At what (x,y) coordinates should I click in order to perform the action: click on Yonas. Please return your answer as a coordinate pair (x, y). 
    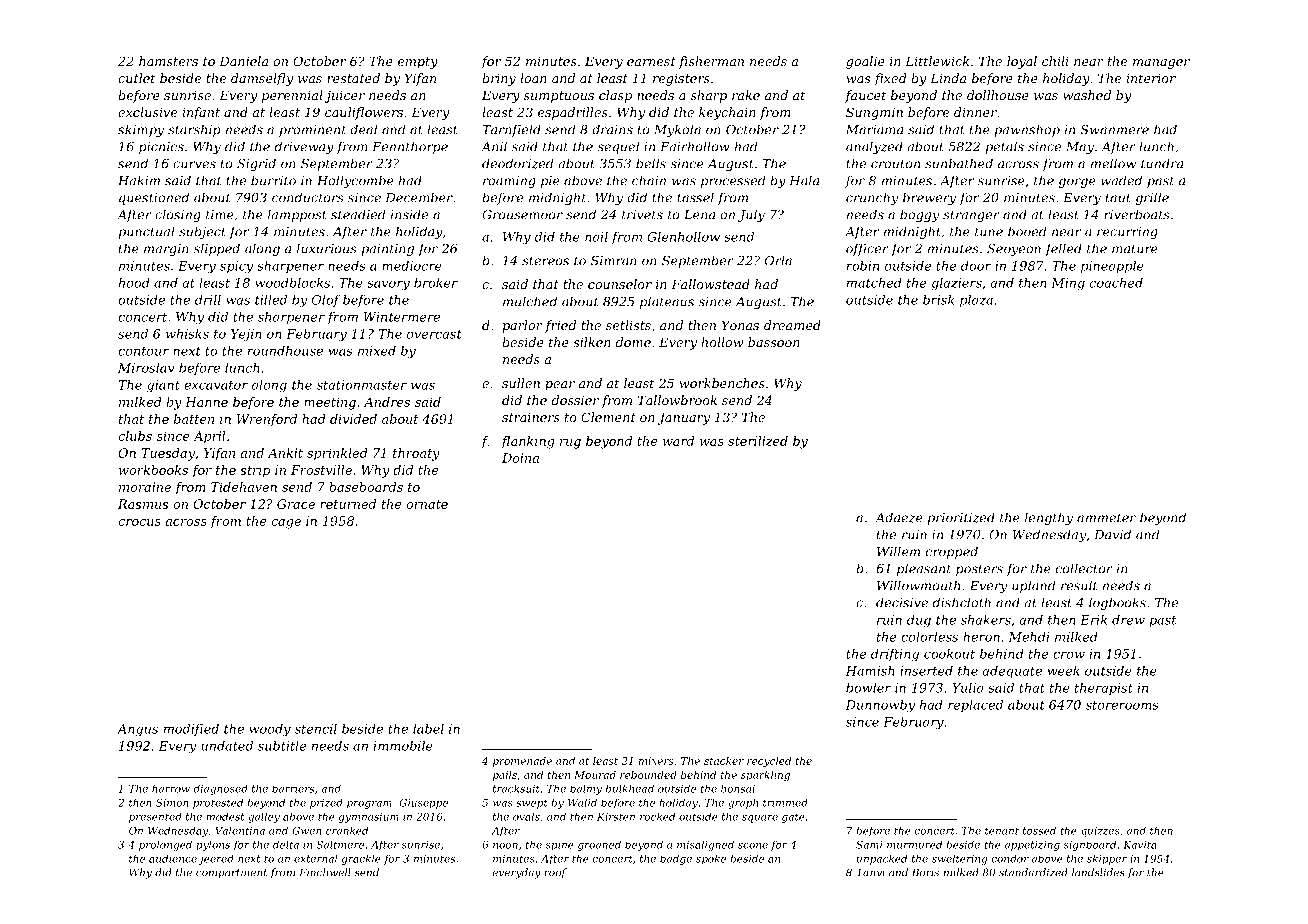
    Looking at the image, I should click on (740, 325).
